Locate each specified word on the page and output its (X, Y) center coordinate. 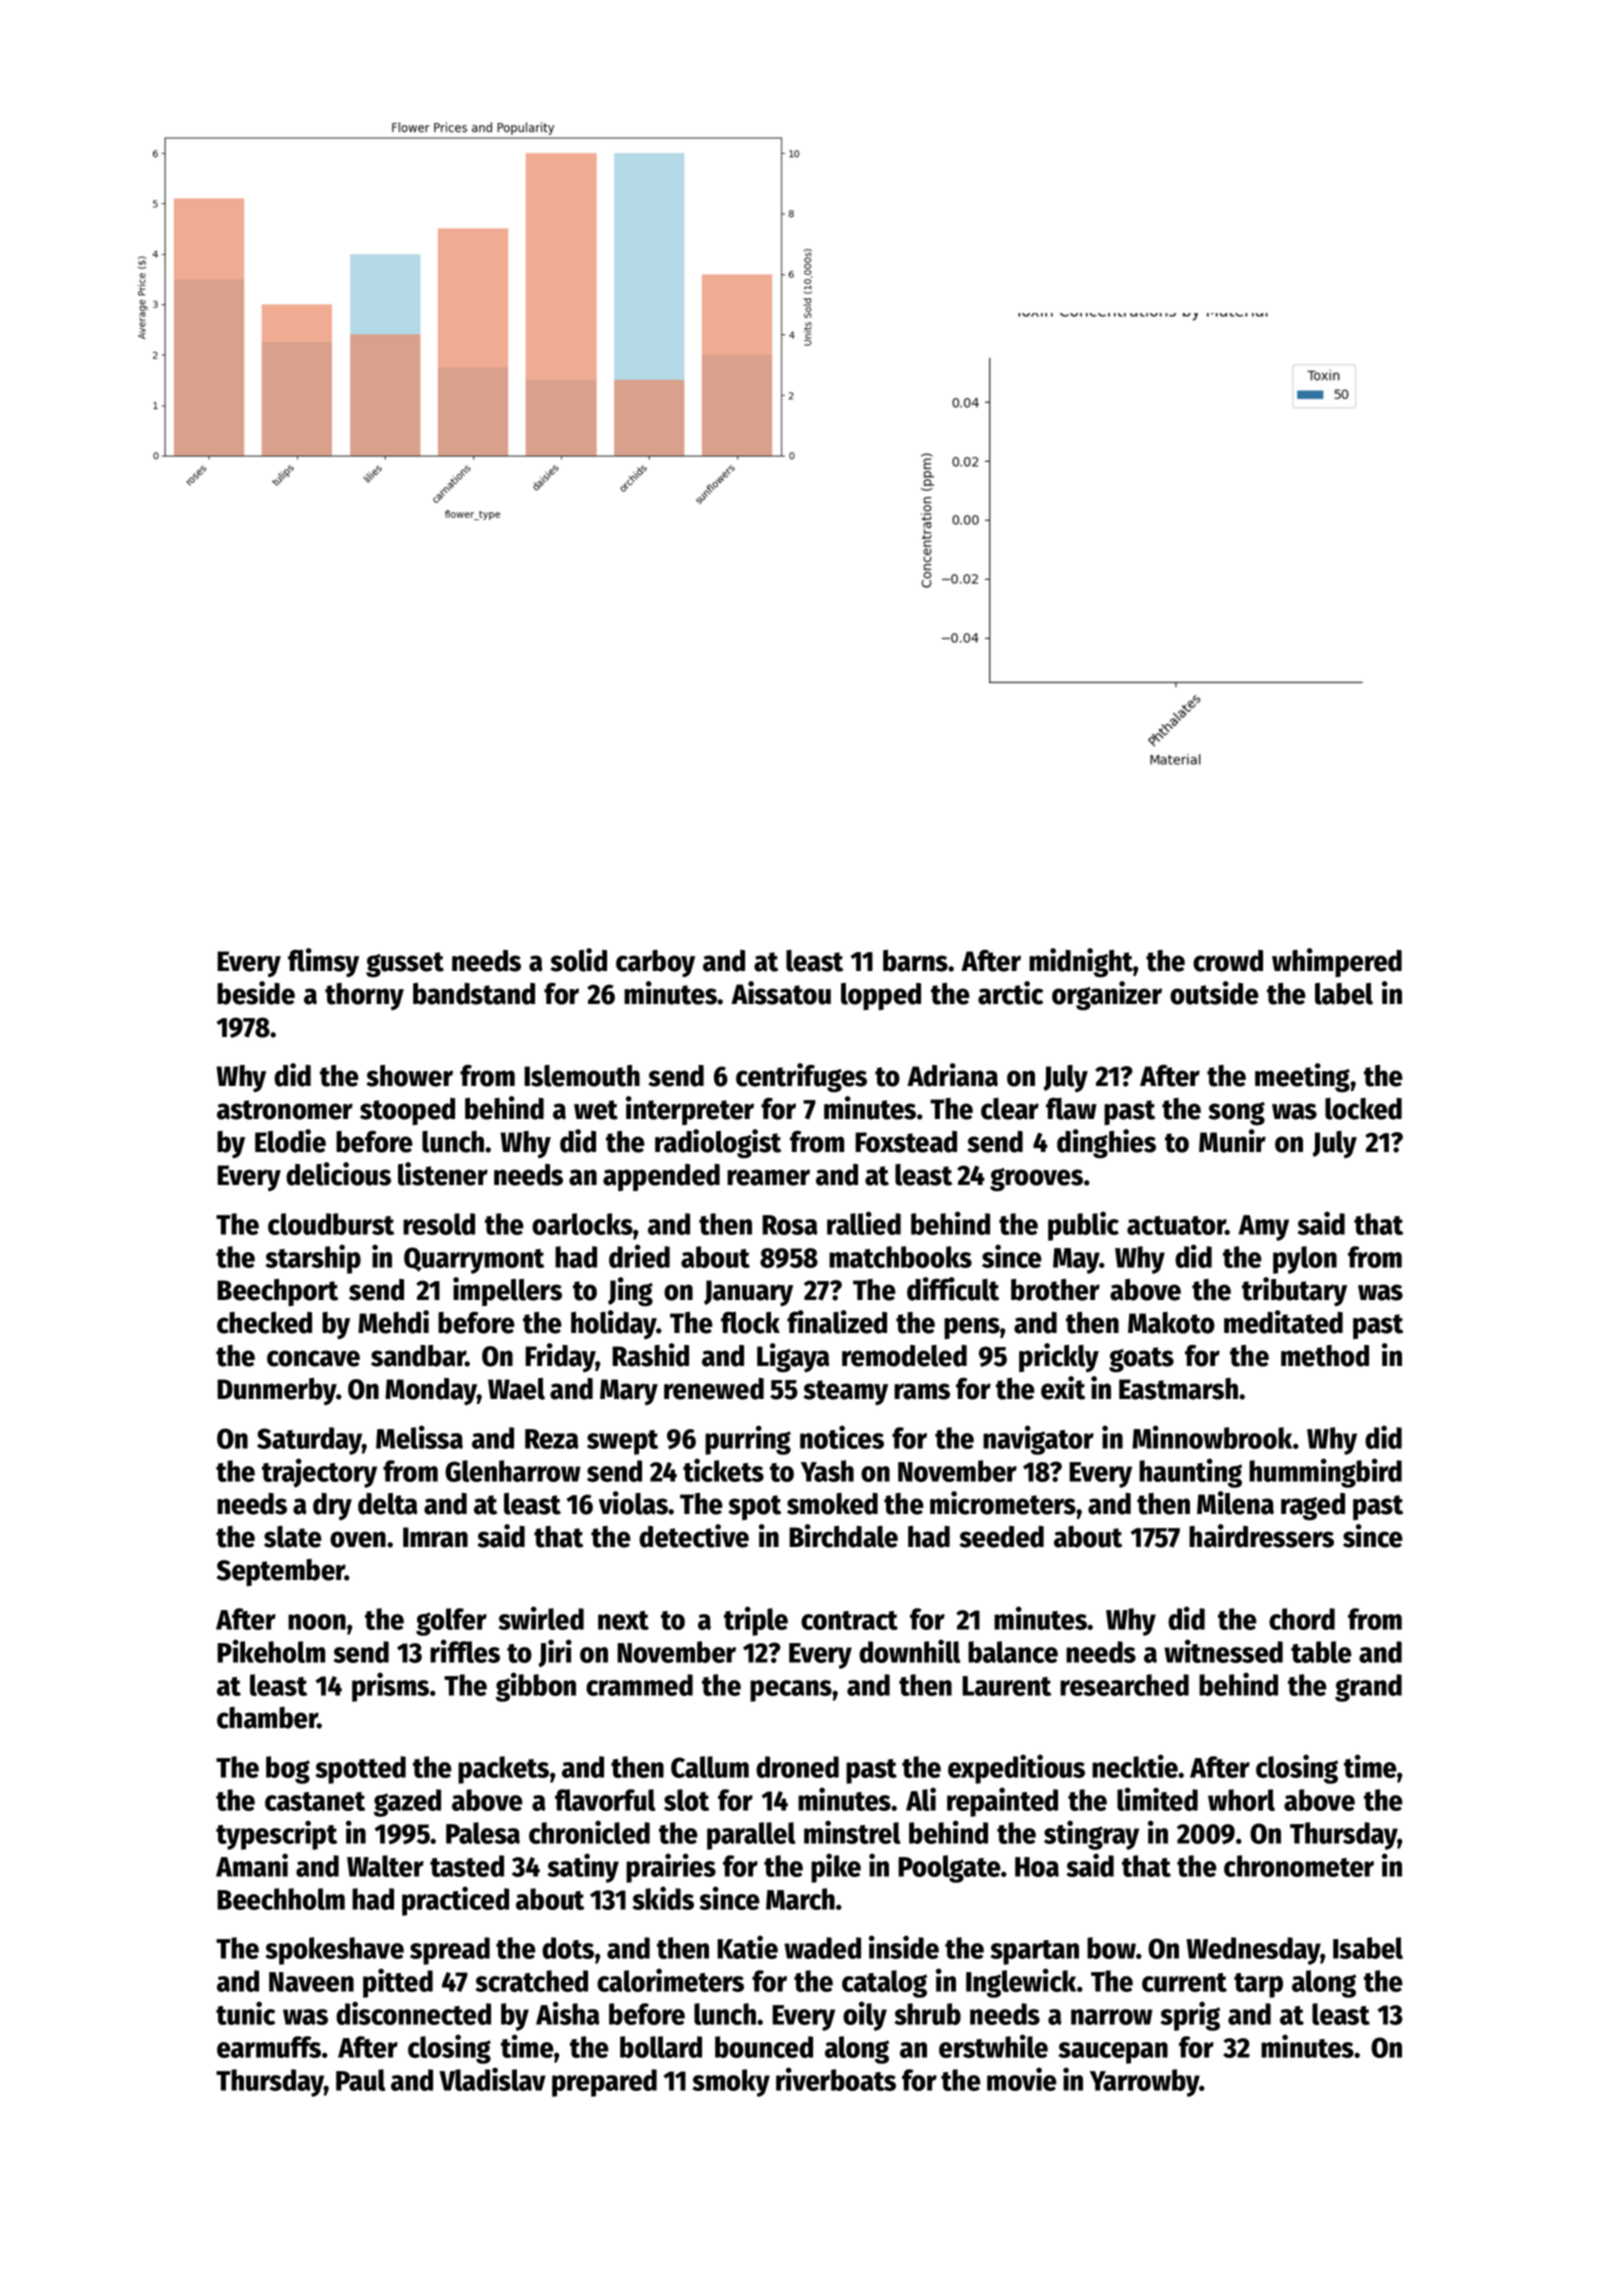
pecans (791, 1691)
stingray (1091, 1835)
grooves (1036, 1180)
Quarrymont (474, 1260)
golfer (451, 1622)
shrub (927, 2014)
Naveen (311, 1982)
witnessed (1223, 1651)
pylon (1305, 1260)
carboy (655, 963)
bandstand (474, 994)
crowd (1228, 961)
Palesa (483, 1833)
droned (797, 1767)
